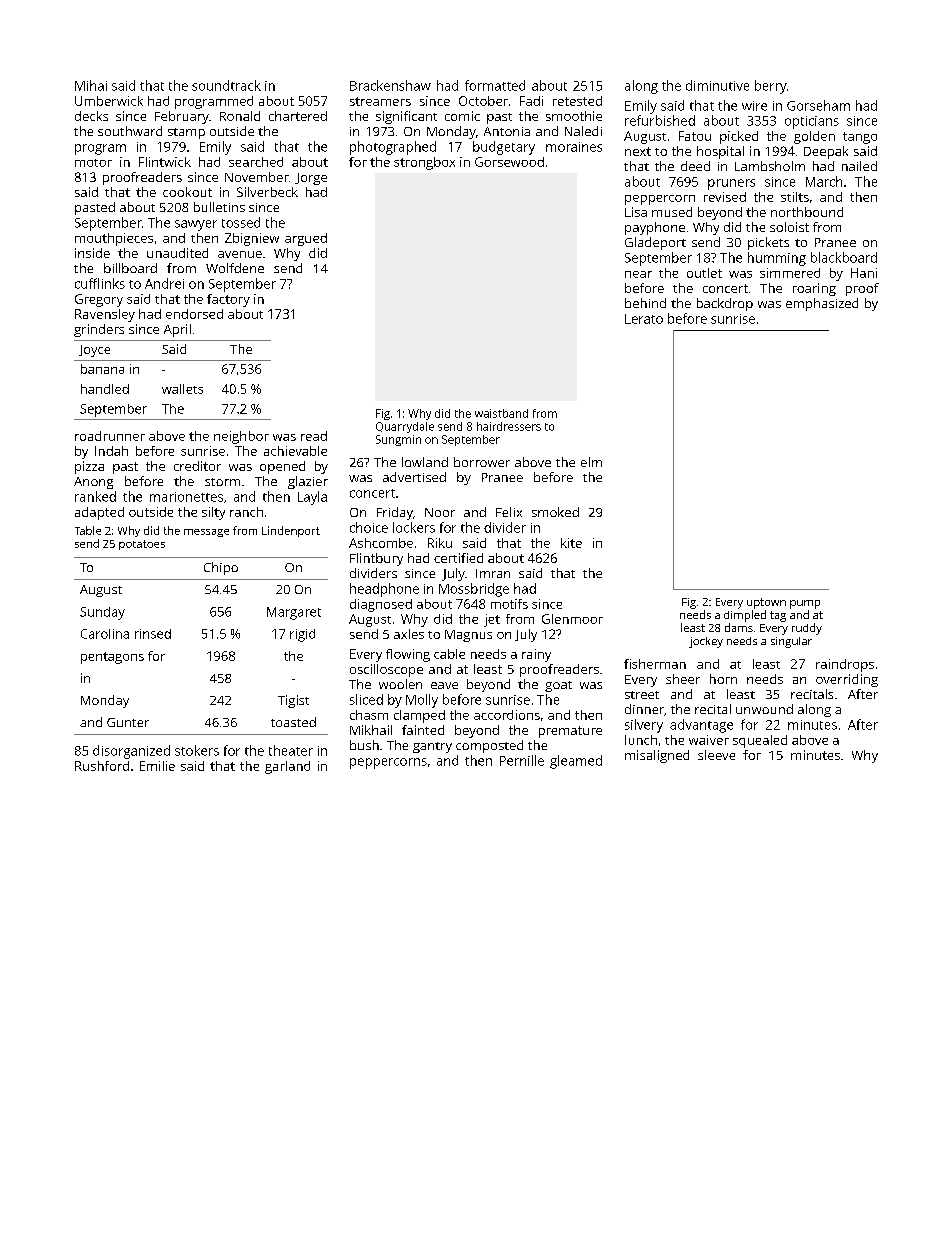 The height and width of the screenshot is (1233, 952). Describe the element at coordinates (228, 300) in the screenshot. I see `factory` at that location.
